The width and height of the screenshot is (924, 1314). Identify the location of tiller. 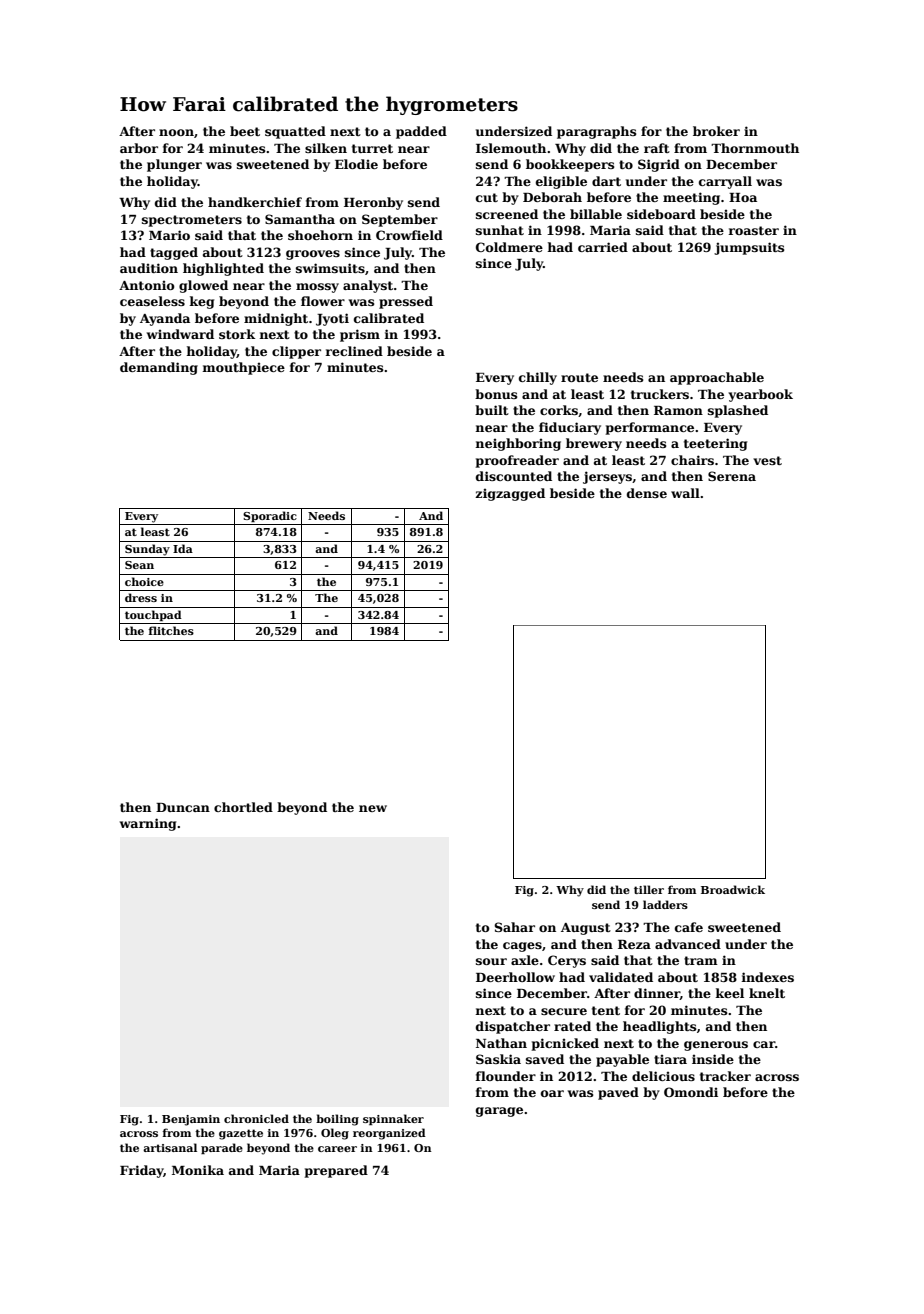
(649, 889).
